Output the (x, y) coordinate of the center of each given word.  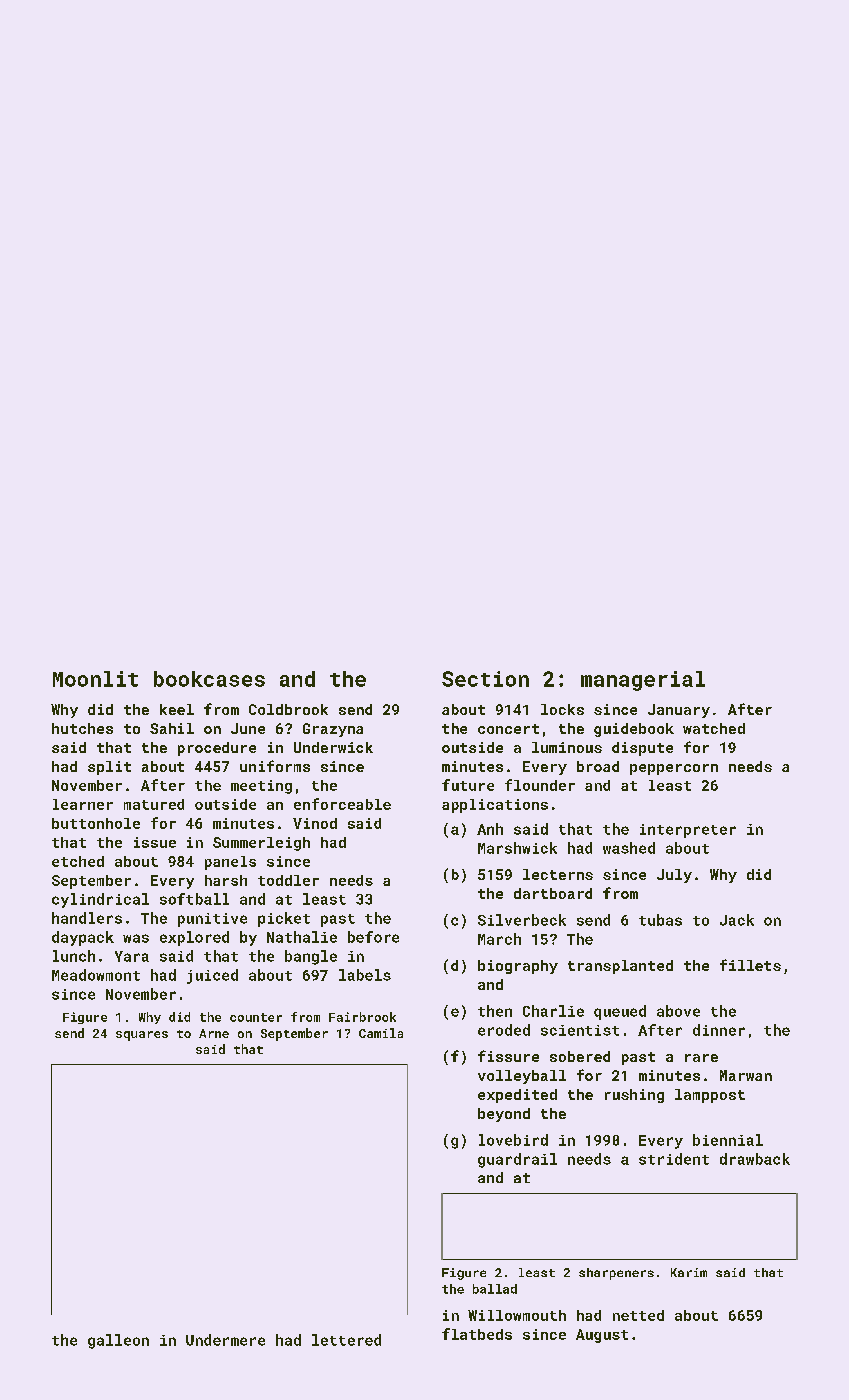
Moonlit (95, 679)
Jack (737, 920)
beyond (504, 1115)
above (678, 1011)
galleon (118, 1341)
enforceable (342, 804)
